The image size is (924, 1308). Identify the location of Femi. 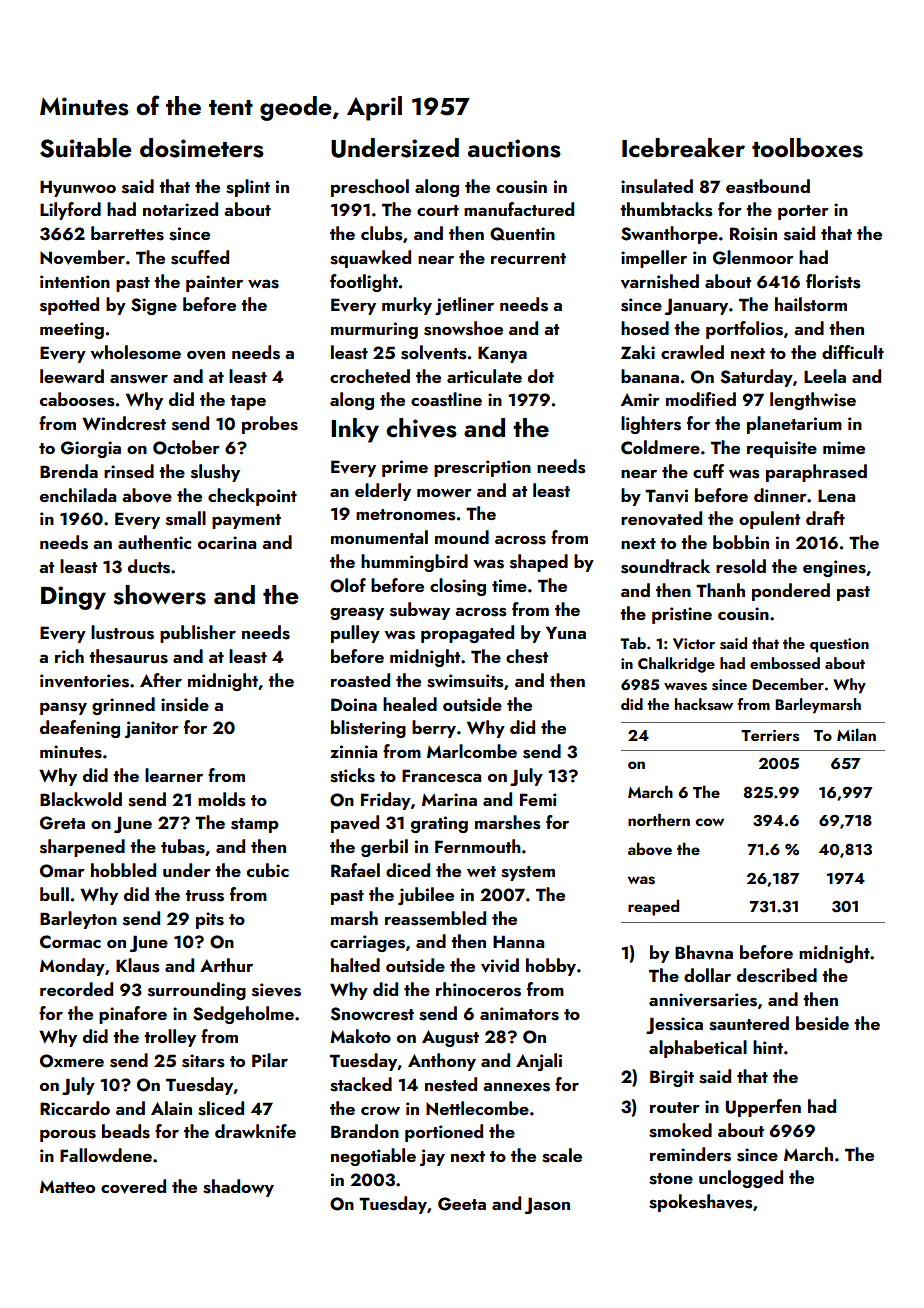
(538, 799).
